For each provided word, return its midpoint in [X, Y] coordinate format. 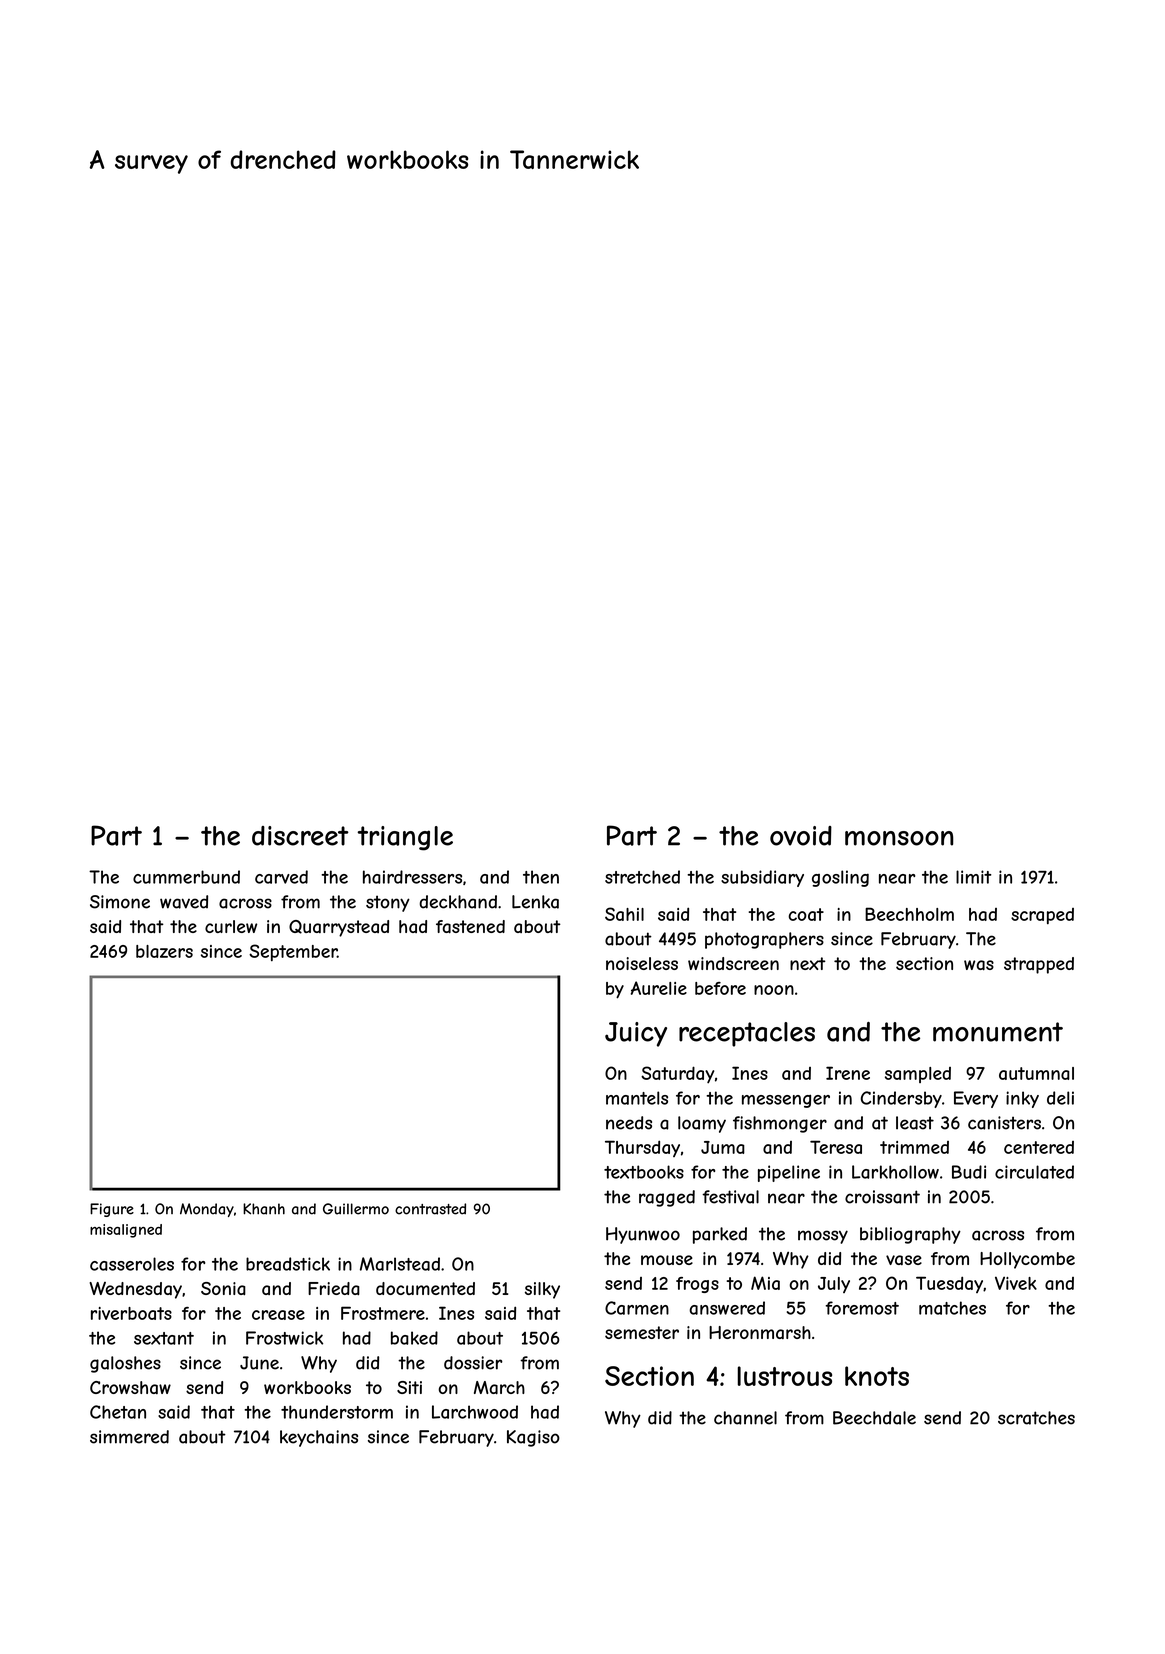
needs [629, 1123]
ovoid [801, 836]
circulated [1034, 1172]
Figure [112, 1210]
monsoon [899, 838]
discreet [300, 836]
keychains [319, 1438]
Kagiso [533, 1438]
